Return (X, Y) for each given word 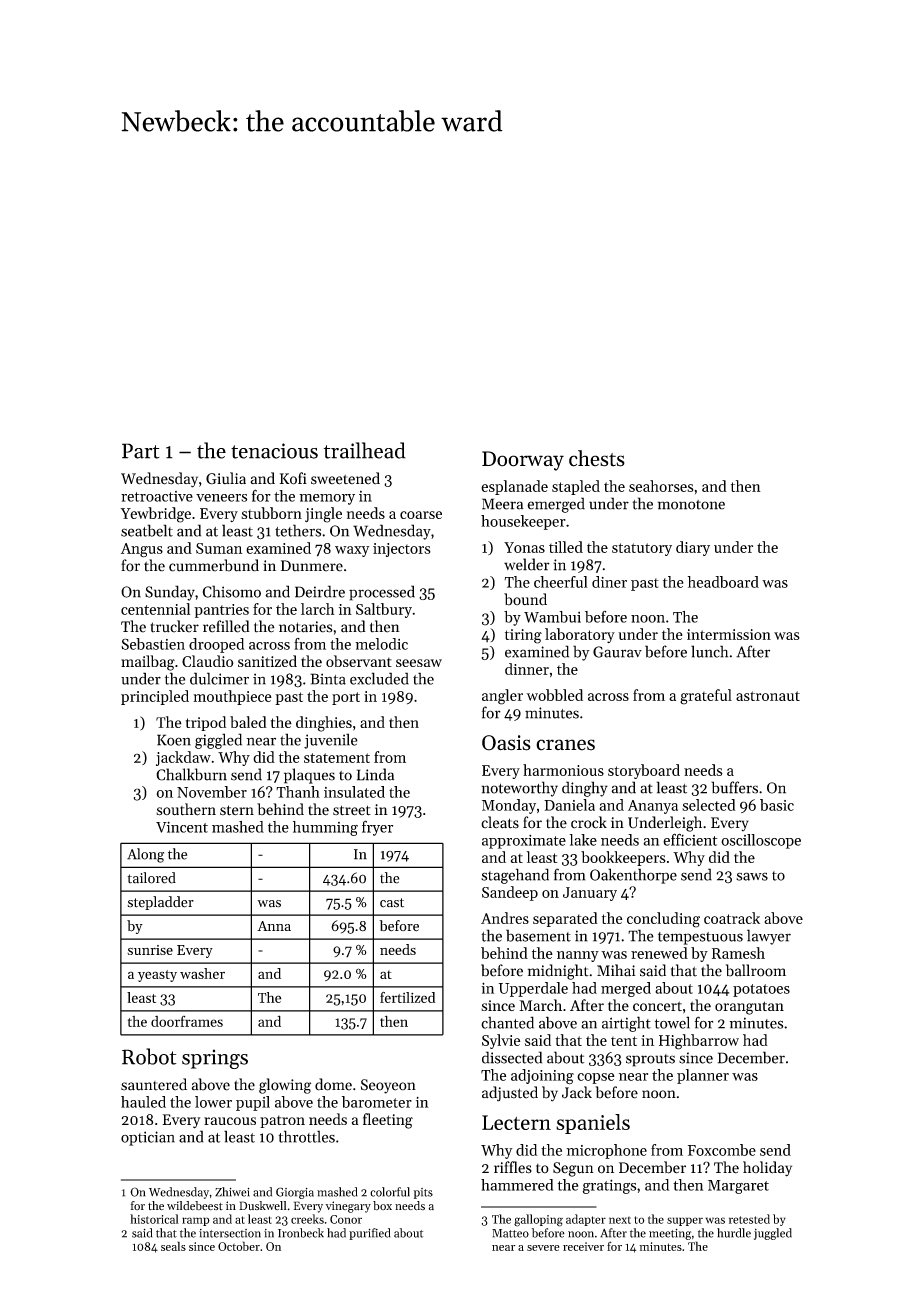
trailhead (365, 450)
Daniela (569, 805)
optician (148, 1138)
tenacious (274, 451)
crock (589, 822)
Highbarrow (699, 1042)
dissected (512, 1057)
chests (597, 458)
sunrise (150, 950)
